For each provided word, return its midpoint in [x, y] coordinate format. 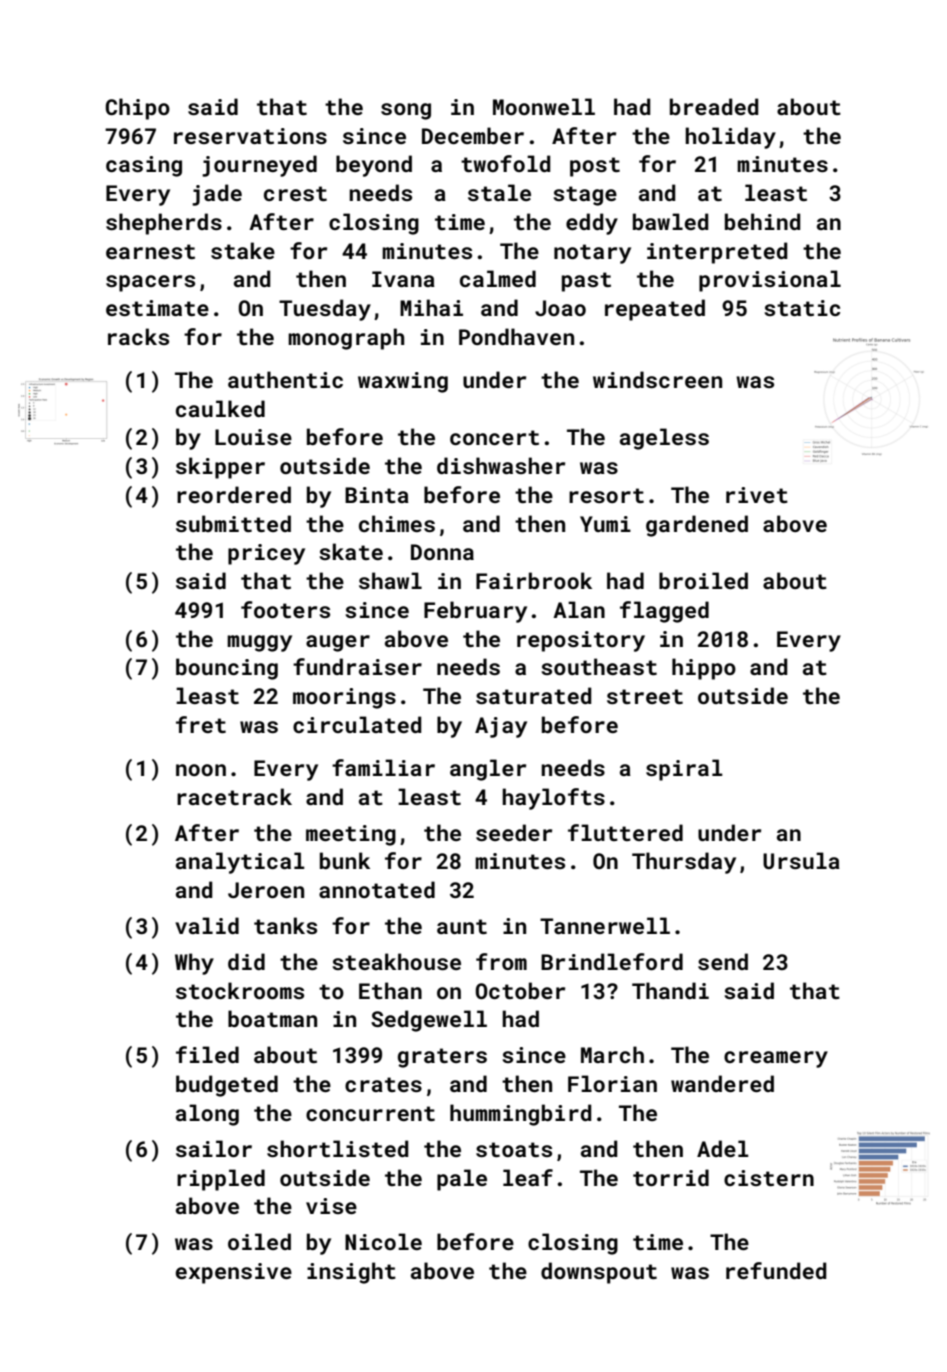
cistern [769, 1178]
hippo [704, 669]
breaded [714, 106]
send [723, 961]
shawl [390, 580]
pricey [266, 554]
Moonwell [544, 106]
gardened [697, 526]
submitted [233, 523]
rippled [221, 1180]
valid [207, 925]
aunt [462, 926]
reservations [250, 136]
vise [331, 1206]
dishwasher [501, 465]
